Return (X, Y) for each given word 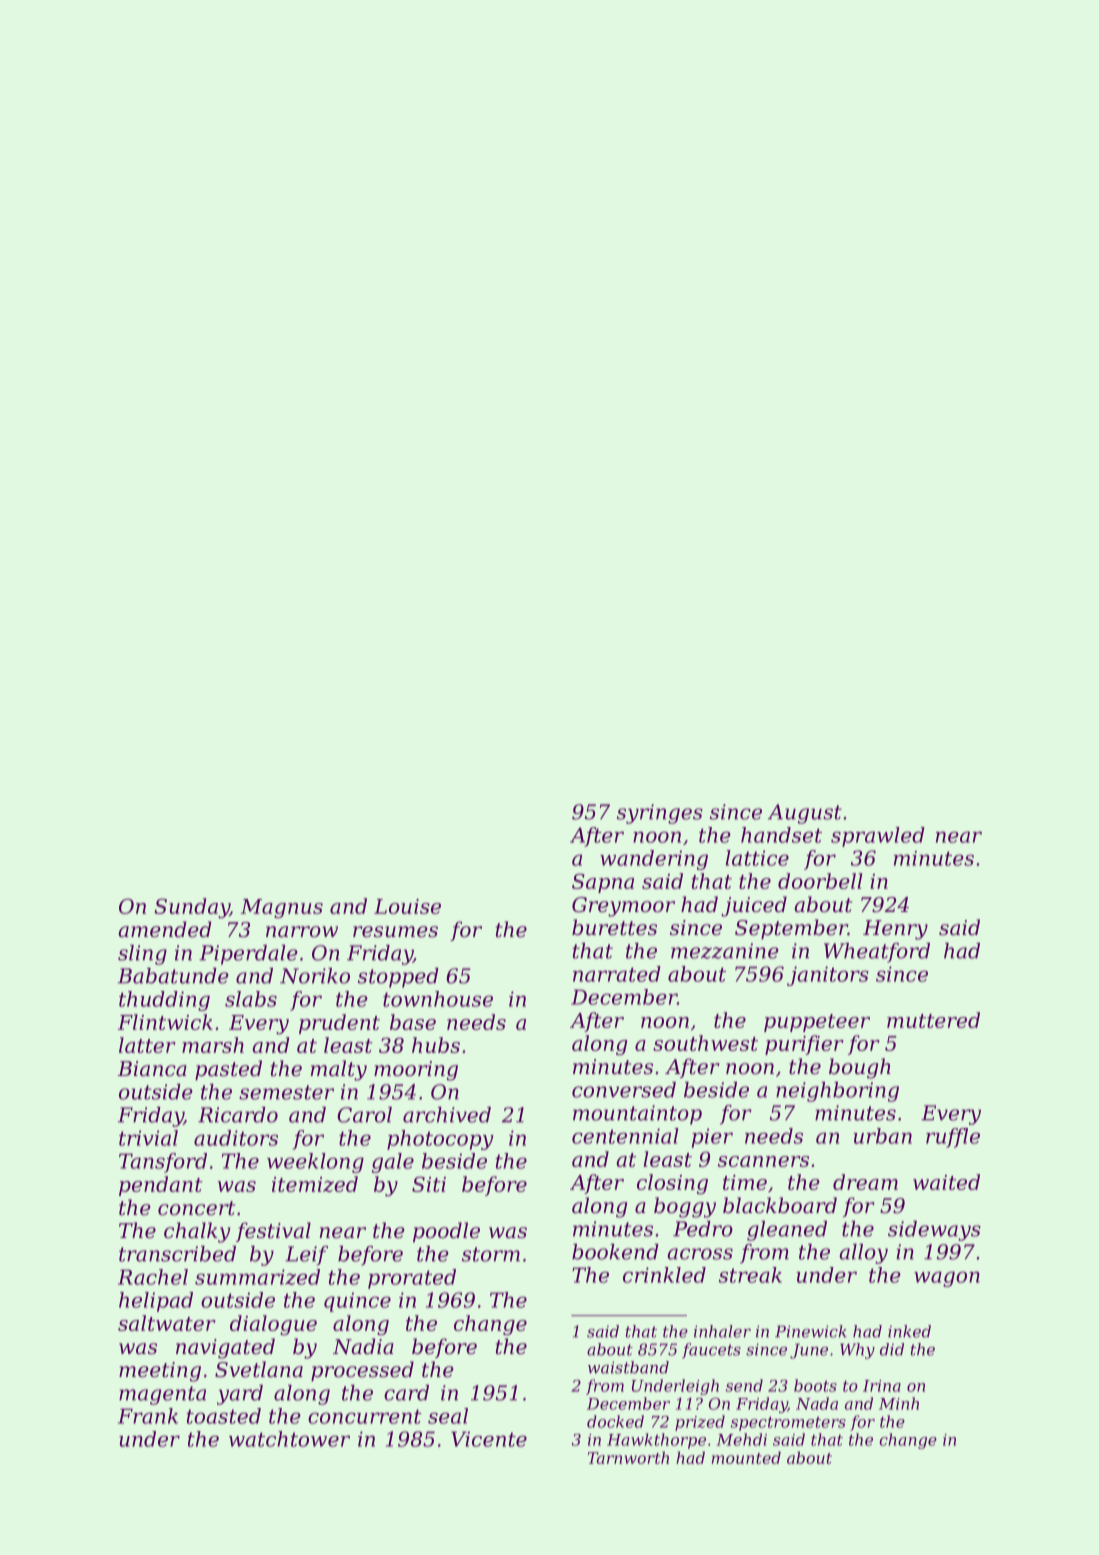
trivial (148, 1138)
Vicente (489, 1439)
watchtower (289, 1439)
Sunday (192, 908)
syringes (660, 814)
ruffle (953, 1138)
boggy (685, 1207)
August (805, 814)
